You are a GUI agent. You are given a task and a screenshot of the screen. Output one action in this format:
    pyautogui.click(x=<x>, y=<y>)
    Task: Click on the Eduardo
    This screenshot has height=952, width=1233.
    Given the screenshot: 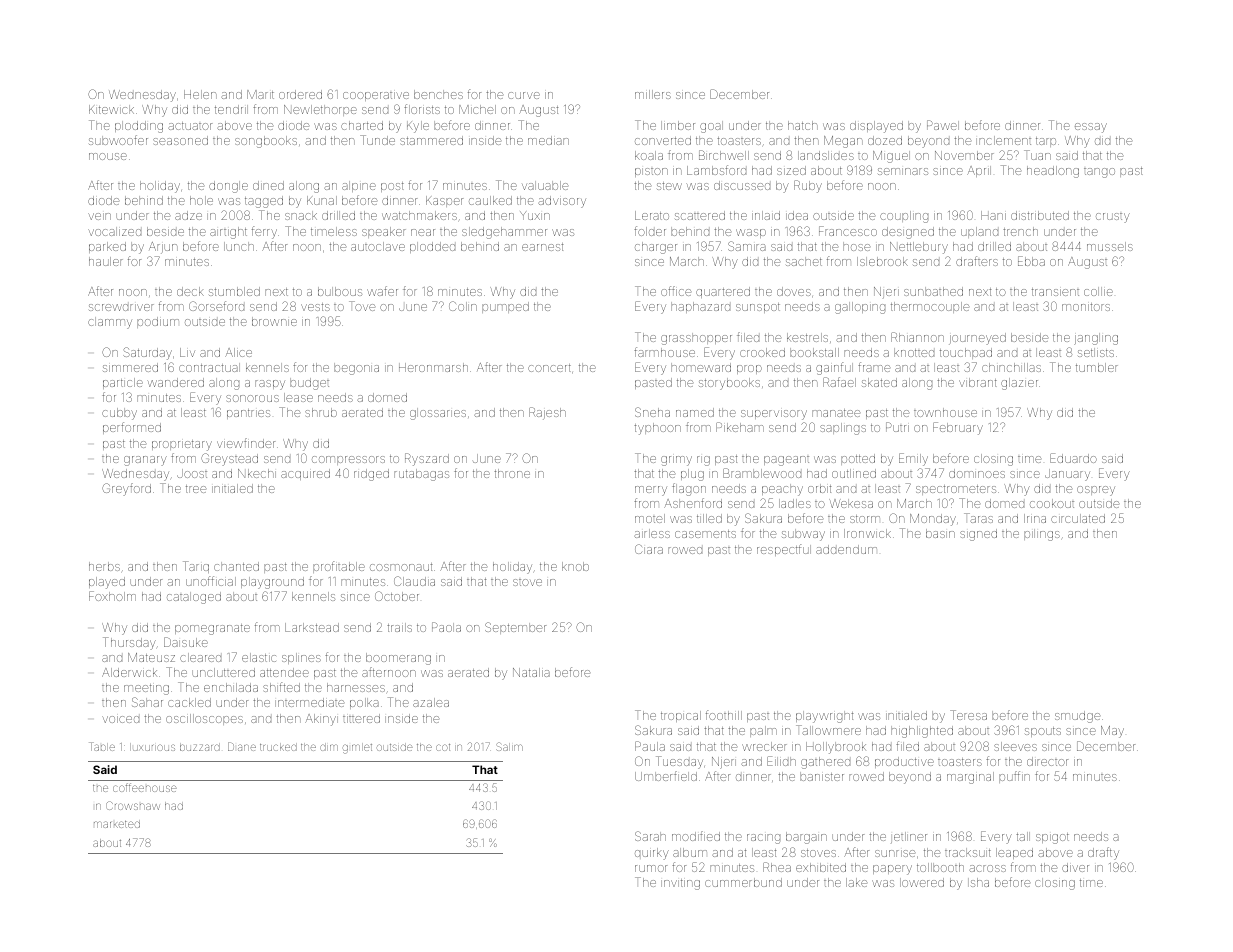 What is the action you would take?
    pyautogui.click(x=1073, y=458)
